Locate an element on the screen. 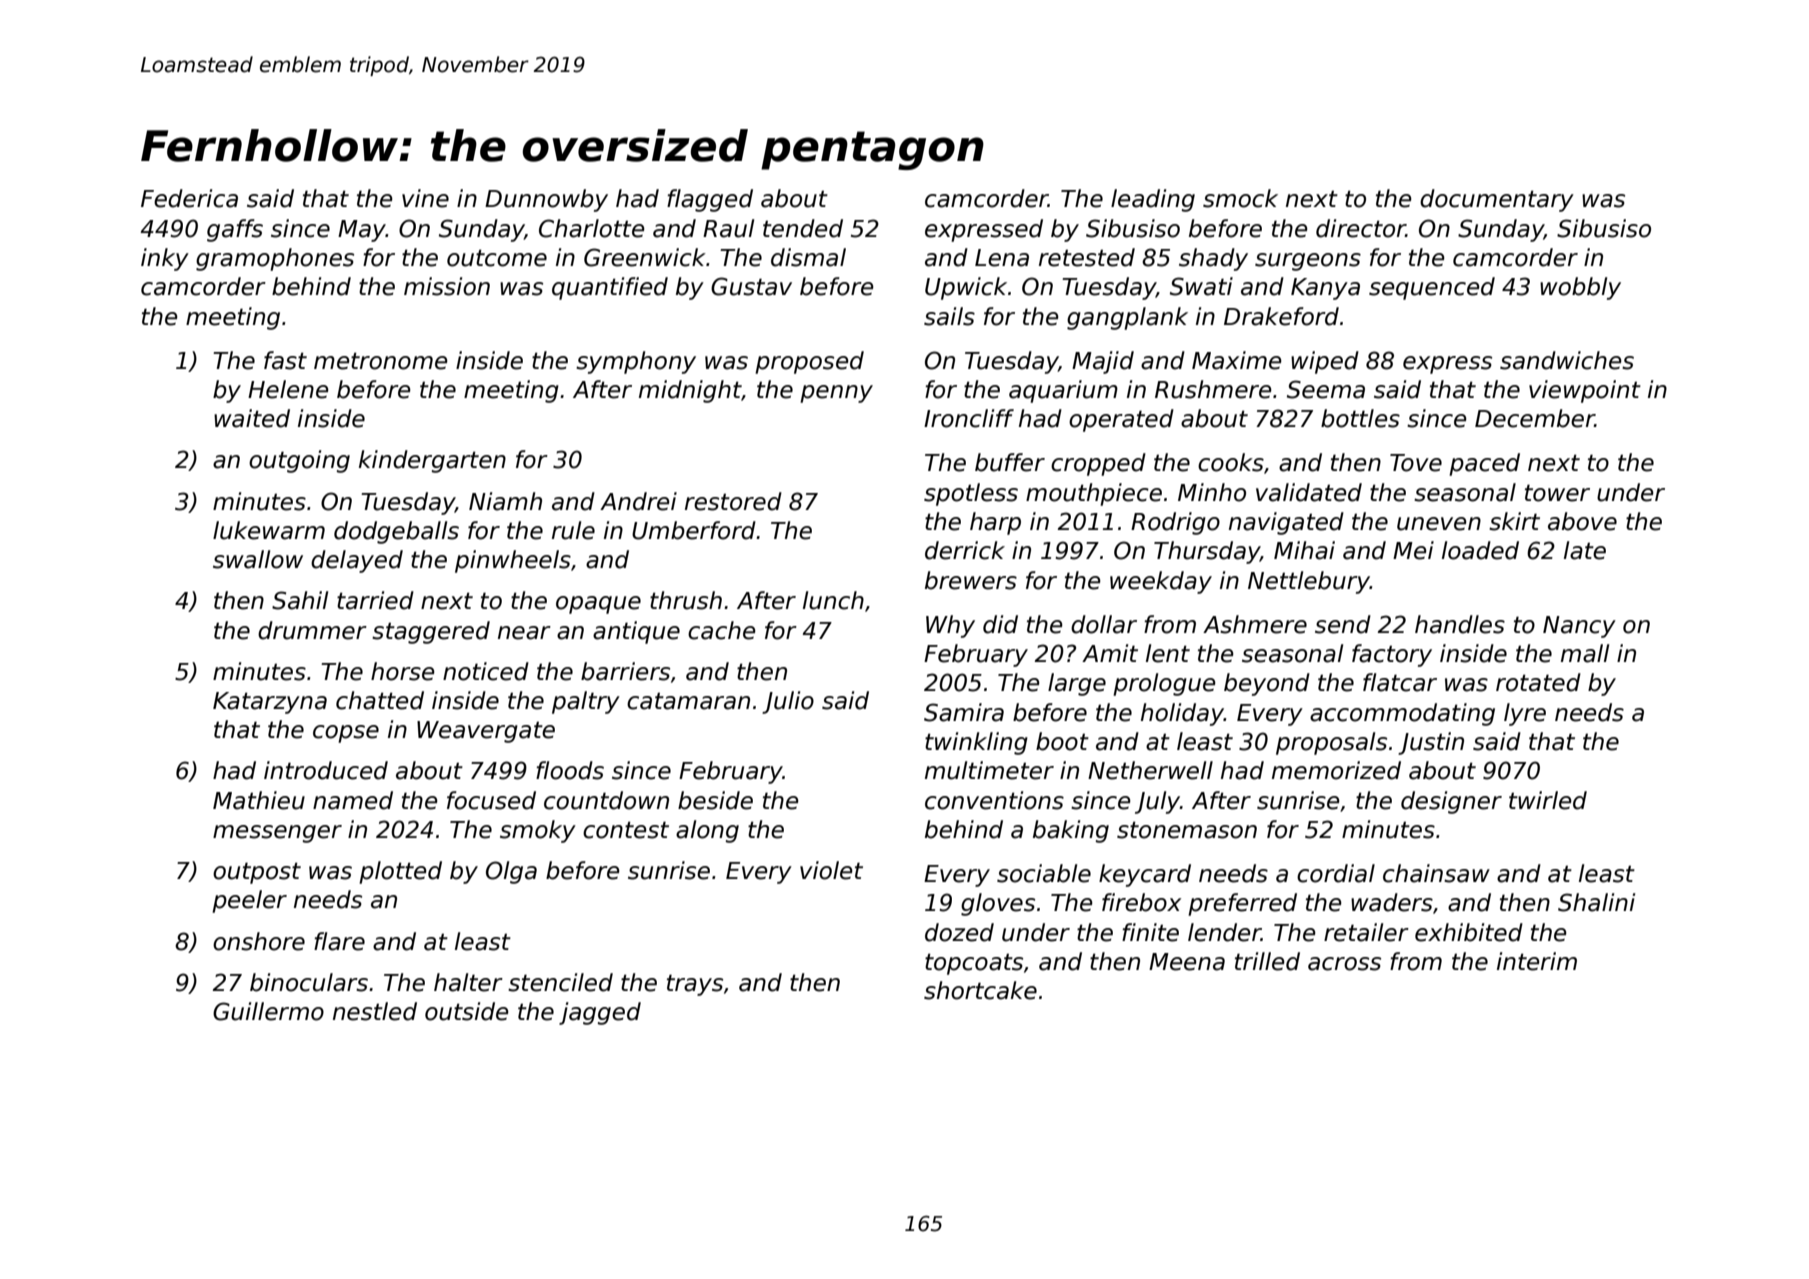 This screenshot has width=1809, height=1279. restored is located at coordinates (733, 501).
